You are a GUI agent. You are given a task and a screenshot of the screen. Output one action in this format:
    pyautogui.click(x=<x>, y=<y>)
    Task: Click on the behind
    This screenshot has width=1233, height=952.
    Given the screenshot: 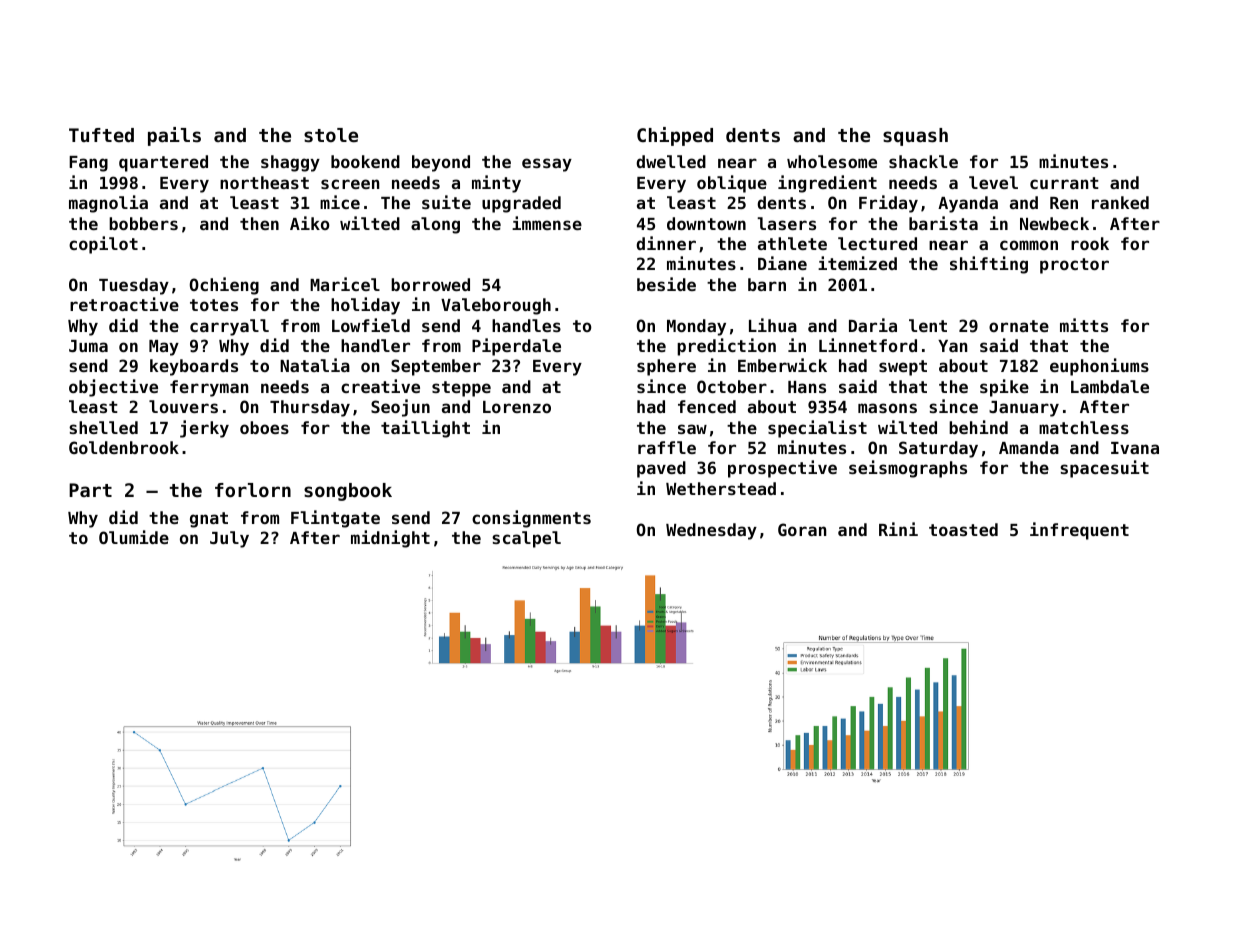 What is the action you would take?
    pyautogui.click(x=978, y=427)
